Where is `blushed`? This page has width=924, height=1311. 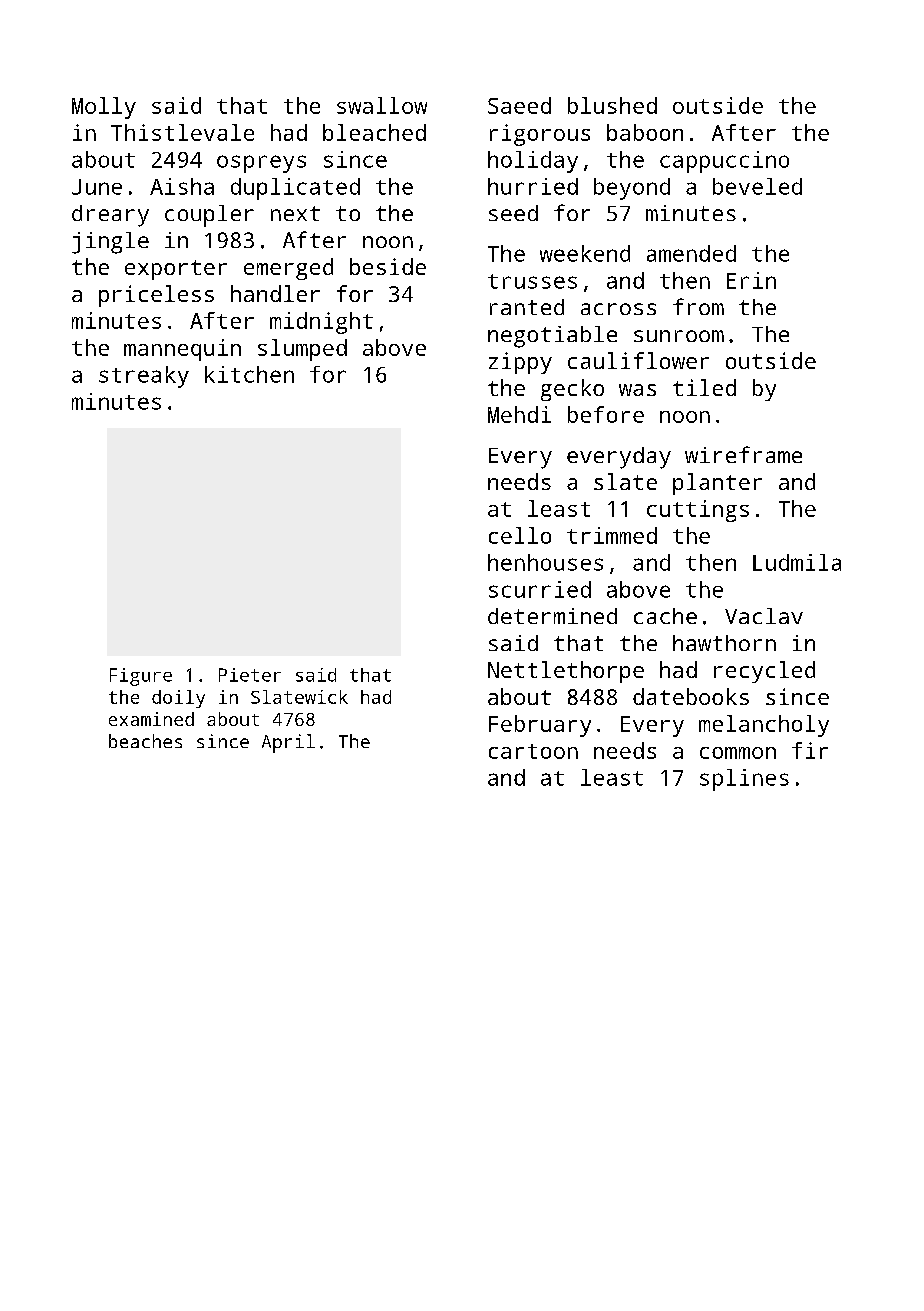
blushed is located at coordinates (612, 105).
